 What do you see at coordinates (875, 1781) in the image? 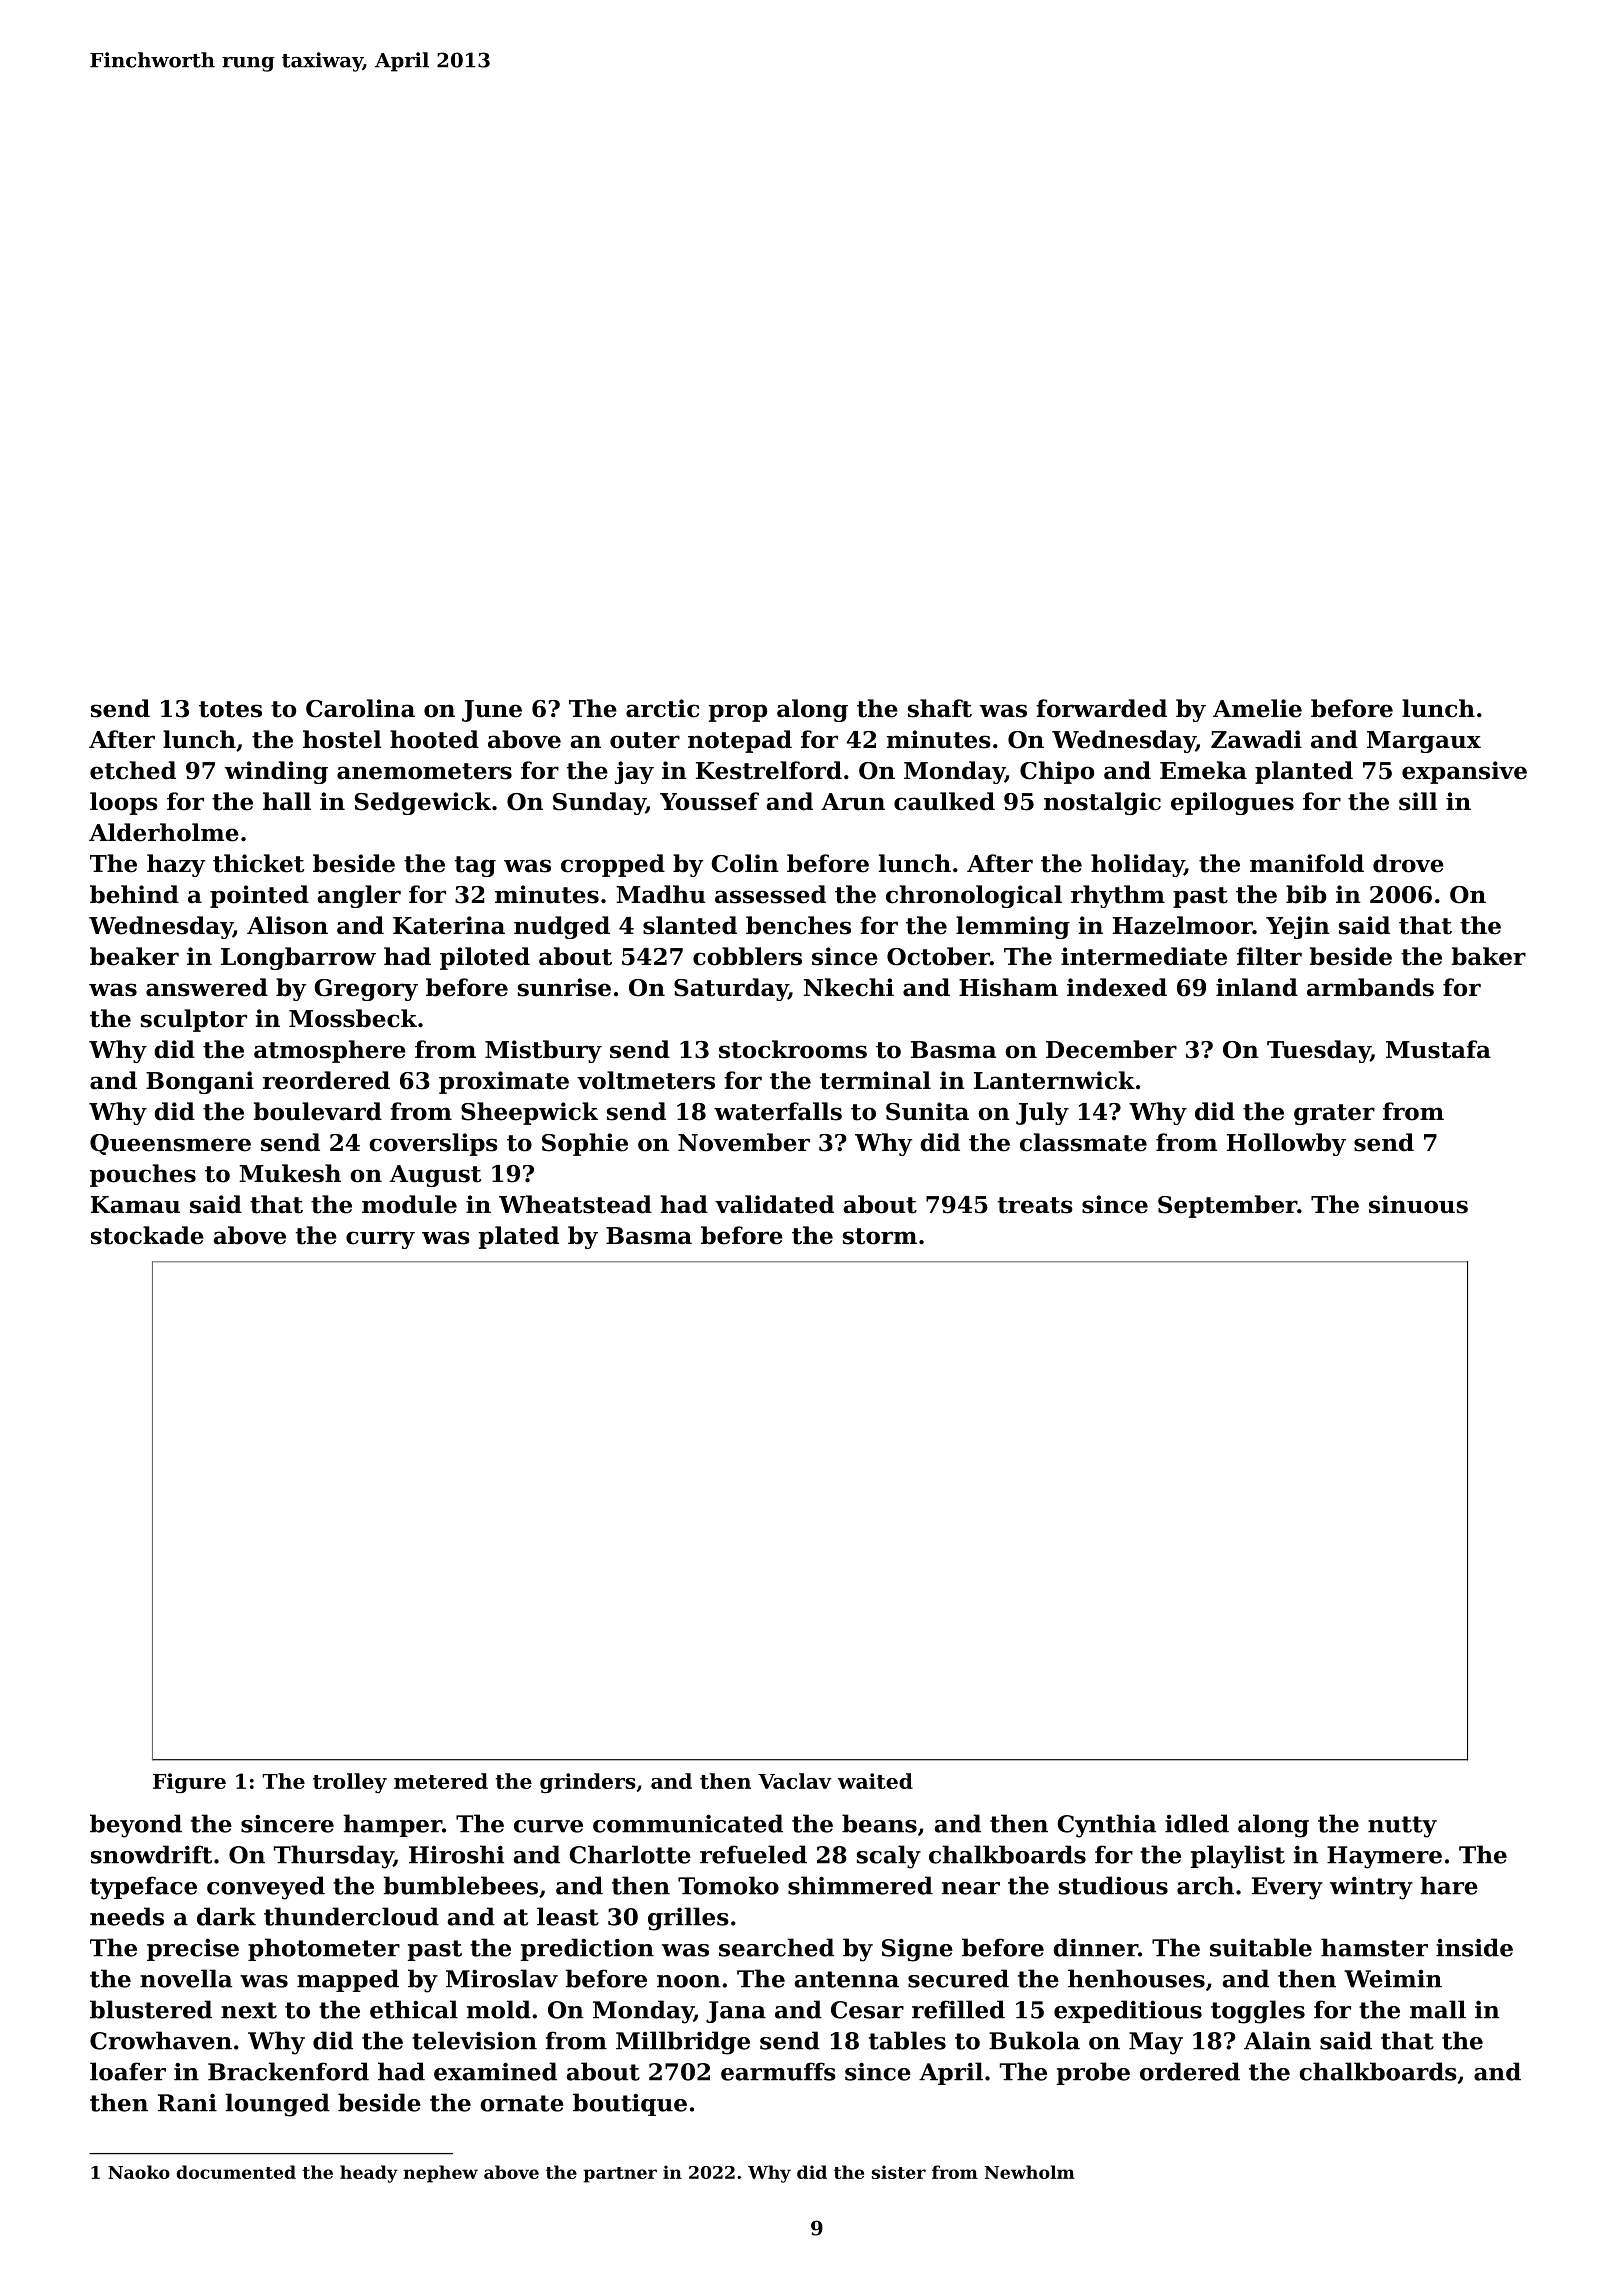
I see `waited` at bounding box center [875, 1781].
